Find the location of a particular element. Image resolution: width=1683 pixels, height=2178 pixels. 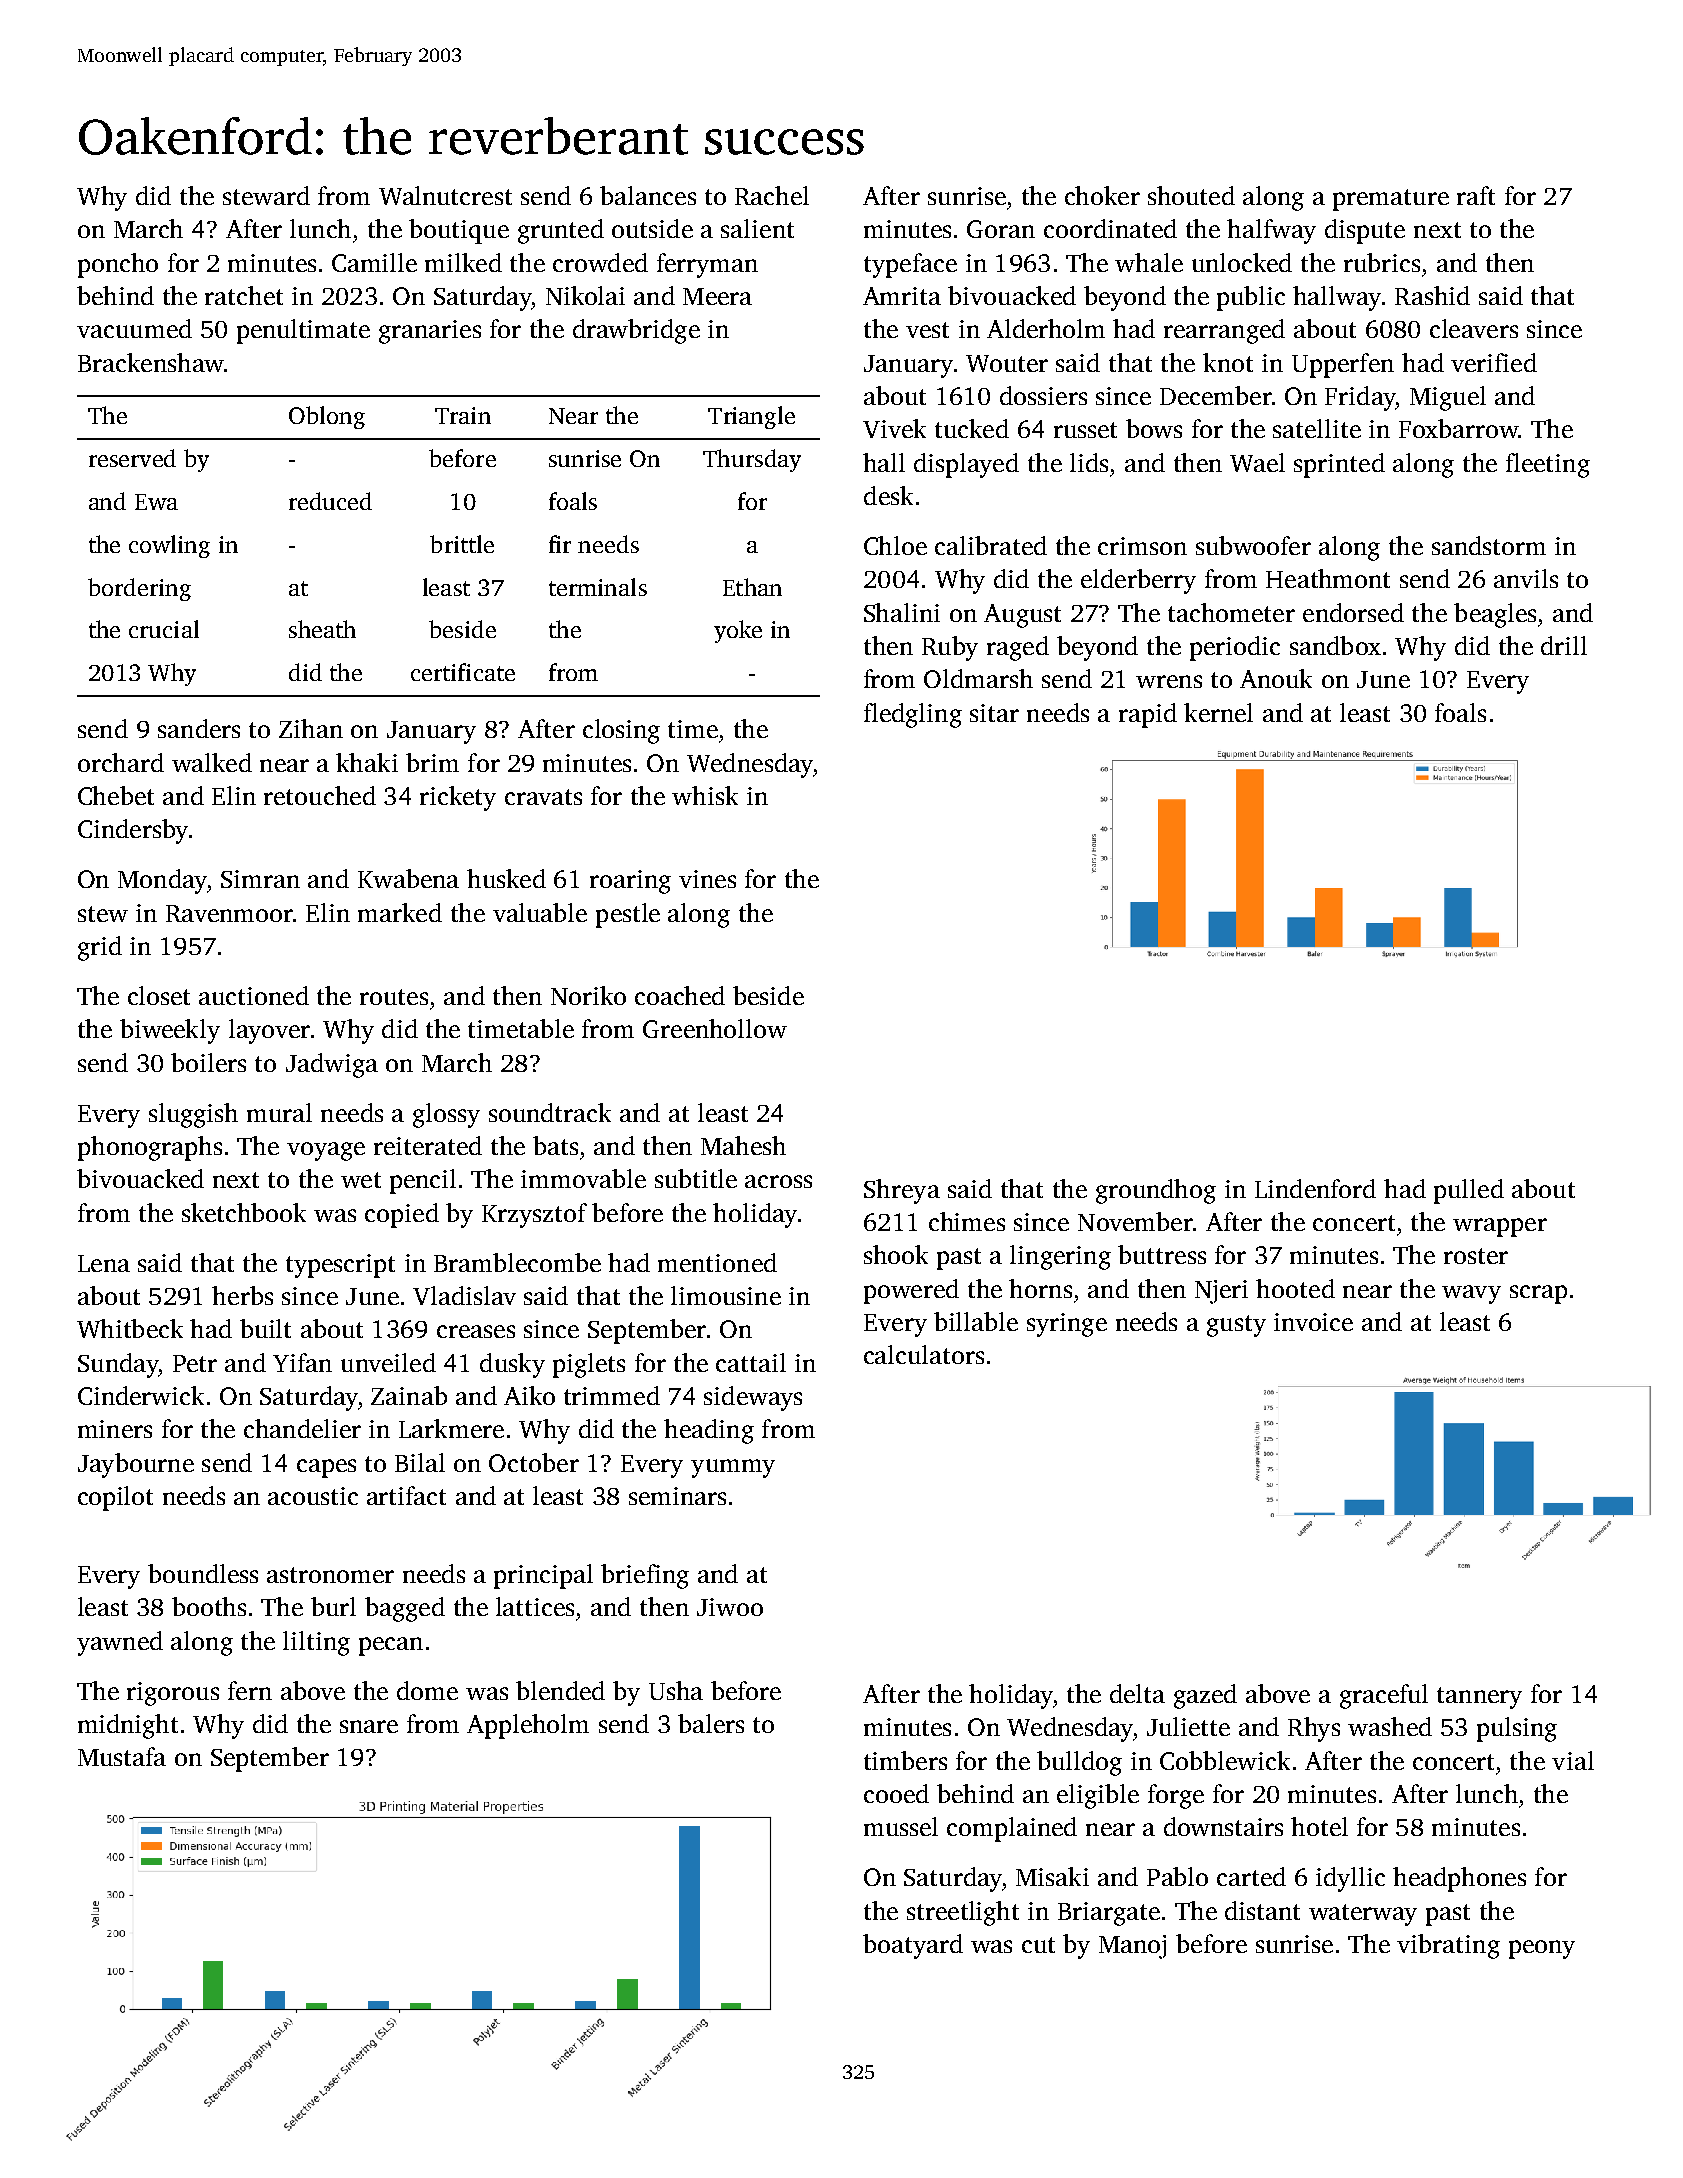

verified is located at coordinates (1494, 362).
